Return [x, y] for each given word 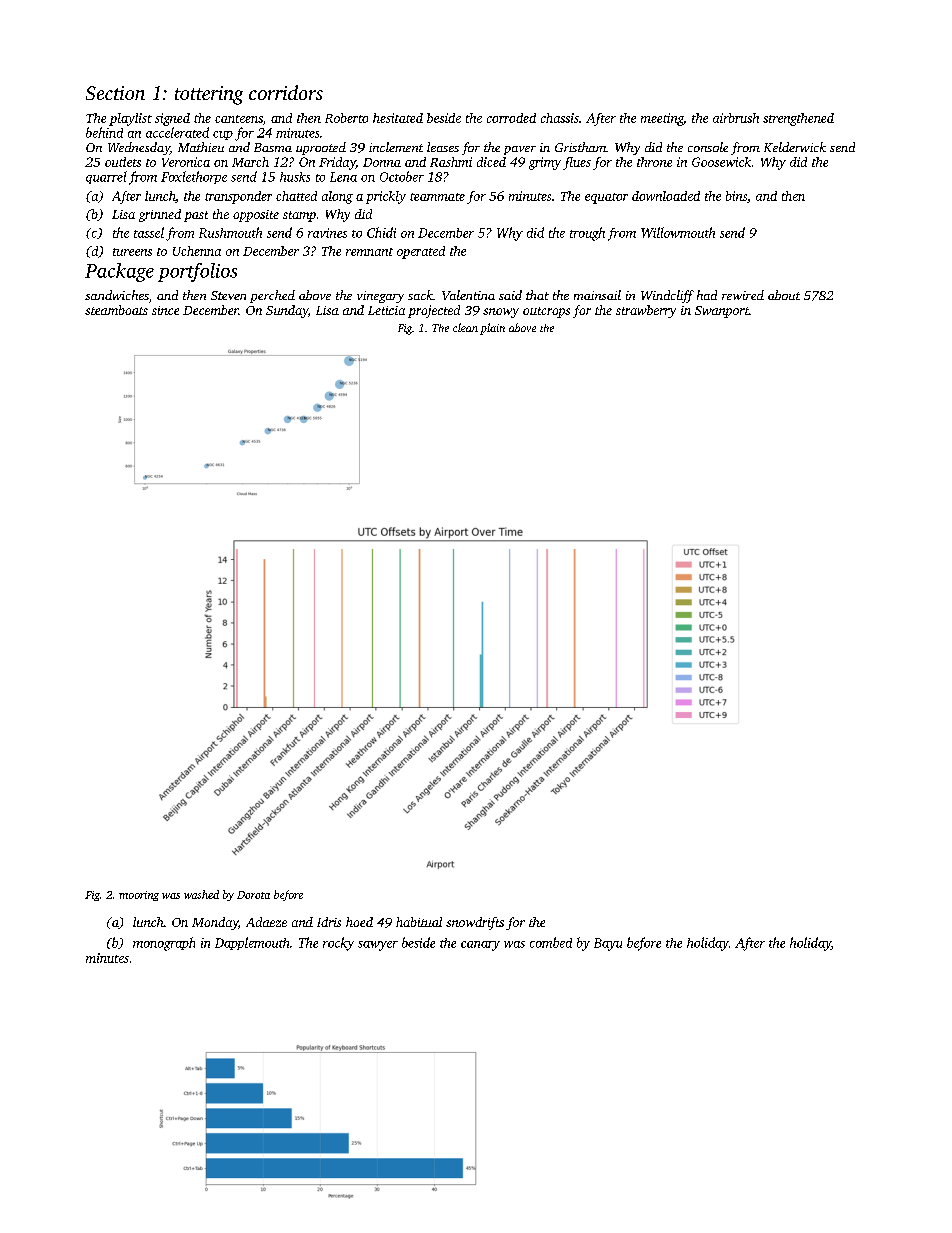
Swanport [722, 312]
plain [492, 329]
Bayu [608, 944]
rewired [743, 295]
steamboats [116, 310]
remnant [369, 252]
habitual [419, 922]
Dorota [253, 895]
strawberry [646, 311]
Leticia [386, 310]
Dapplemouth [252, 943]
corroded [511, 118]
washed [201, 894]
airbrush [736, 118]
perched [272, 296]
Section [115, 93]
